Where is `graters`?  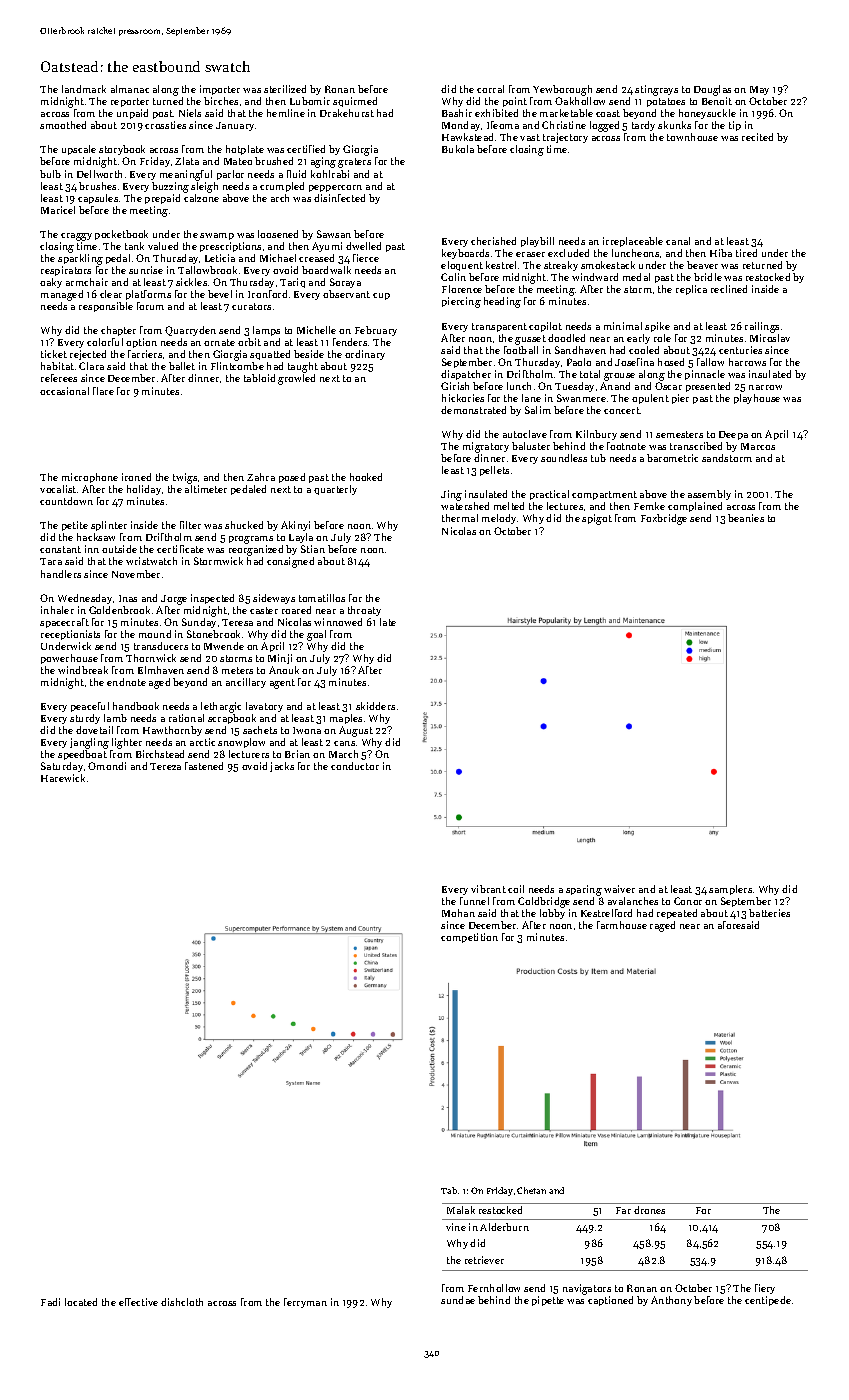
graters is located at coordinates (354, 163).
